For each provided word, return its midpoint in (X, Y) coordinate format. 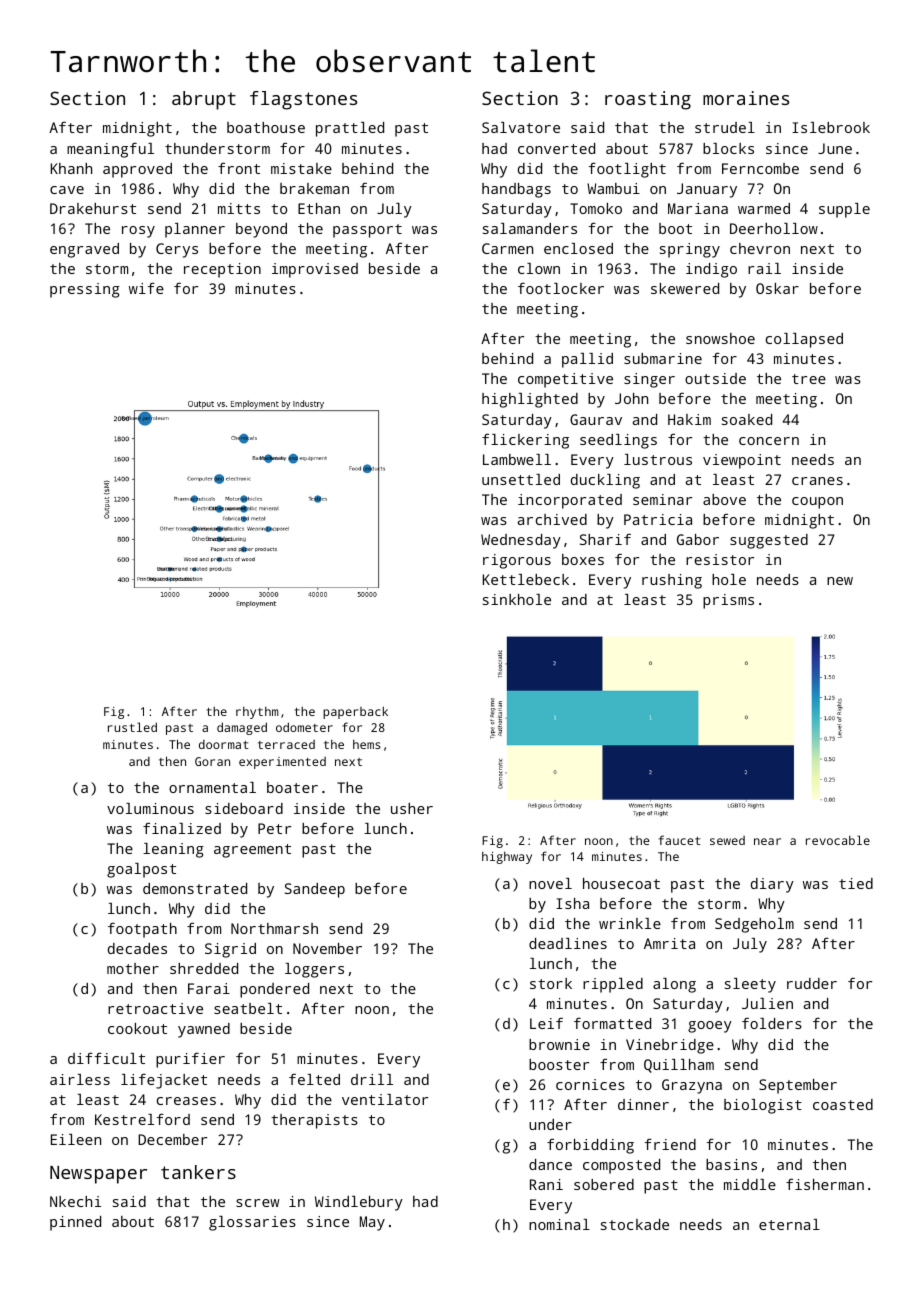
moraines (746, 98)
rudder (812, 983)
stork (551, 983)
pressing (85, 290)
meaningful (110, 150)
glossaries (252, 1223)
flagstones (303, 100)
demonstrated (195, 888)
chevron (760, 248)
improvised (315, 270)
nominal (559, 1224)
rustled (132, 727)
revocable (838, 840)
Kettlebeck (526, 579)
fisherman (825, 1184)
